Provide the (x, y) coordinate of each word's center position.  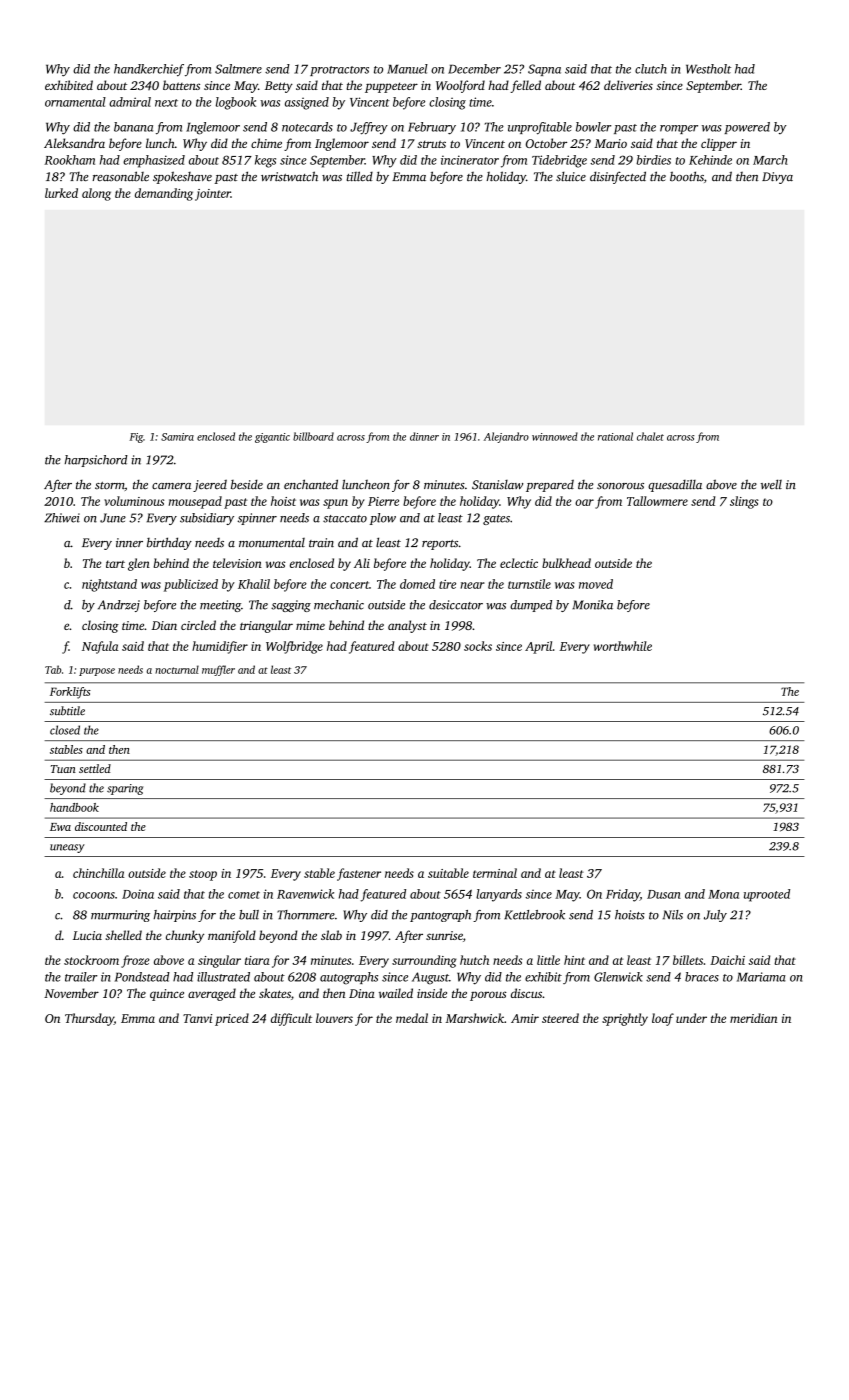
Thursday (89, 1019)
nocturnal (177, 669)
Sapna (544, 70)
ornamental (75, 102)
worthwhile (623, 646)
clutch (651, 69)
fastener (359, 874)
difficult (291, 1019)
